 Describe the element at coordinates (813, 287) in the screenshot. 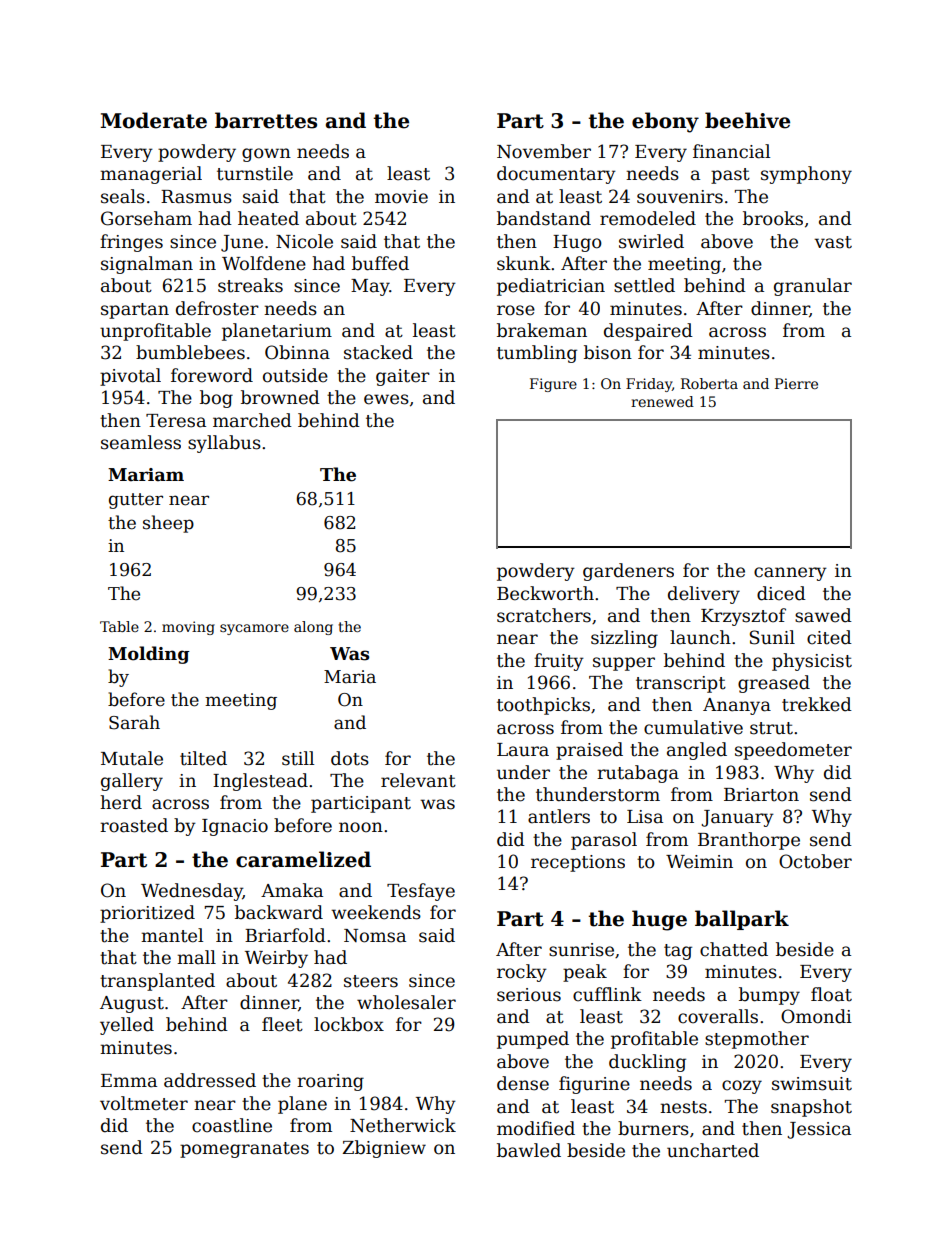

I see `granular` at that location.
